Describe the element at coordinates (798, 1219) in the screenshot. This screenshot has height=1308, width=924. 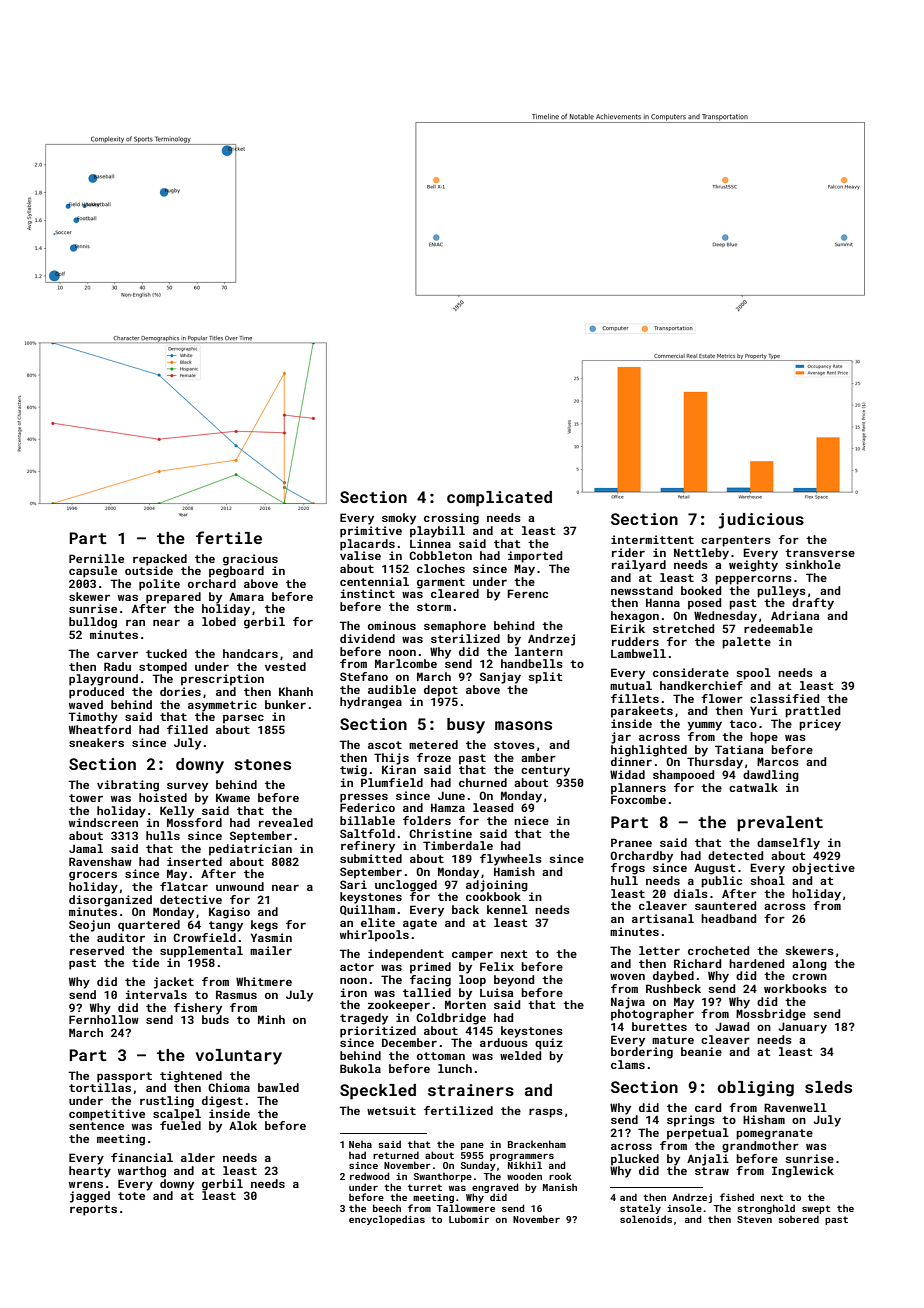
I see `sobered` at that location.
